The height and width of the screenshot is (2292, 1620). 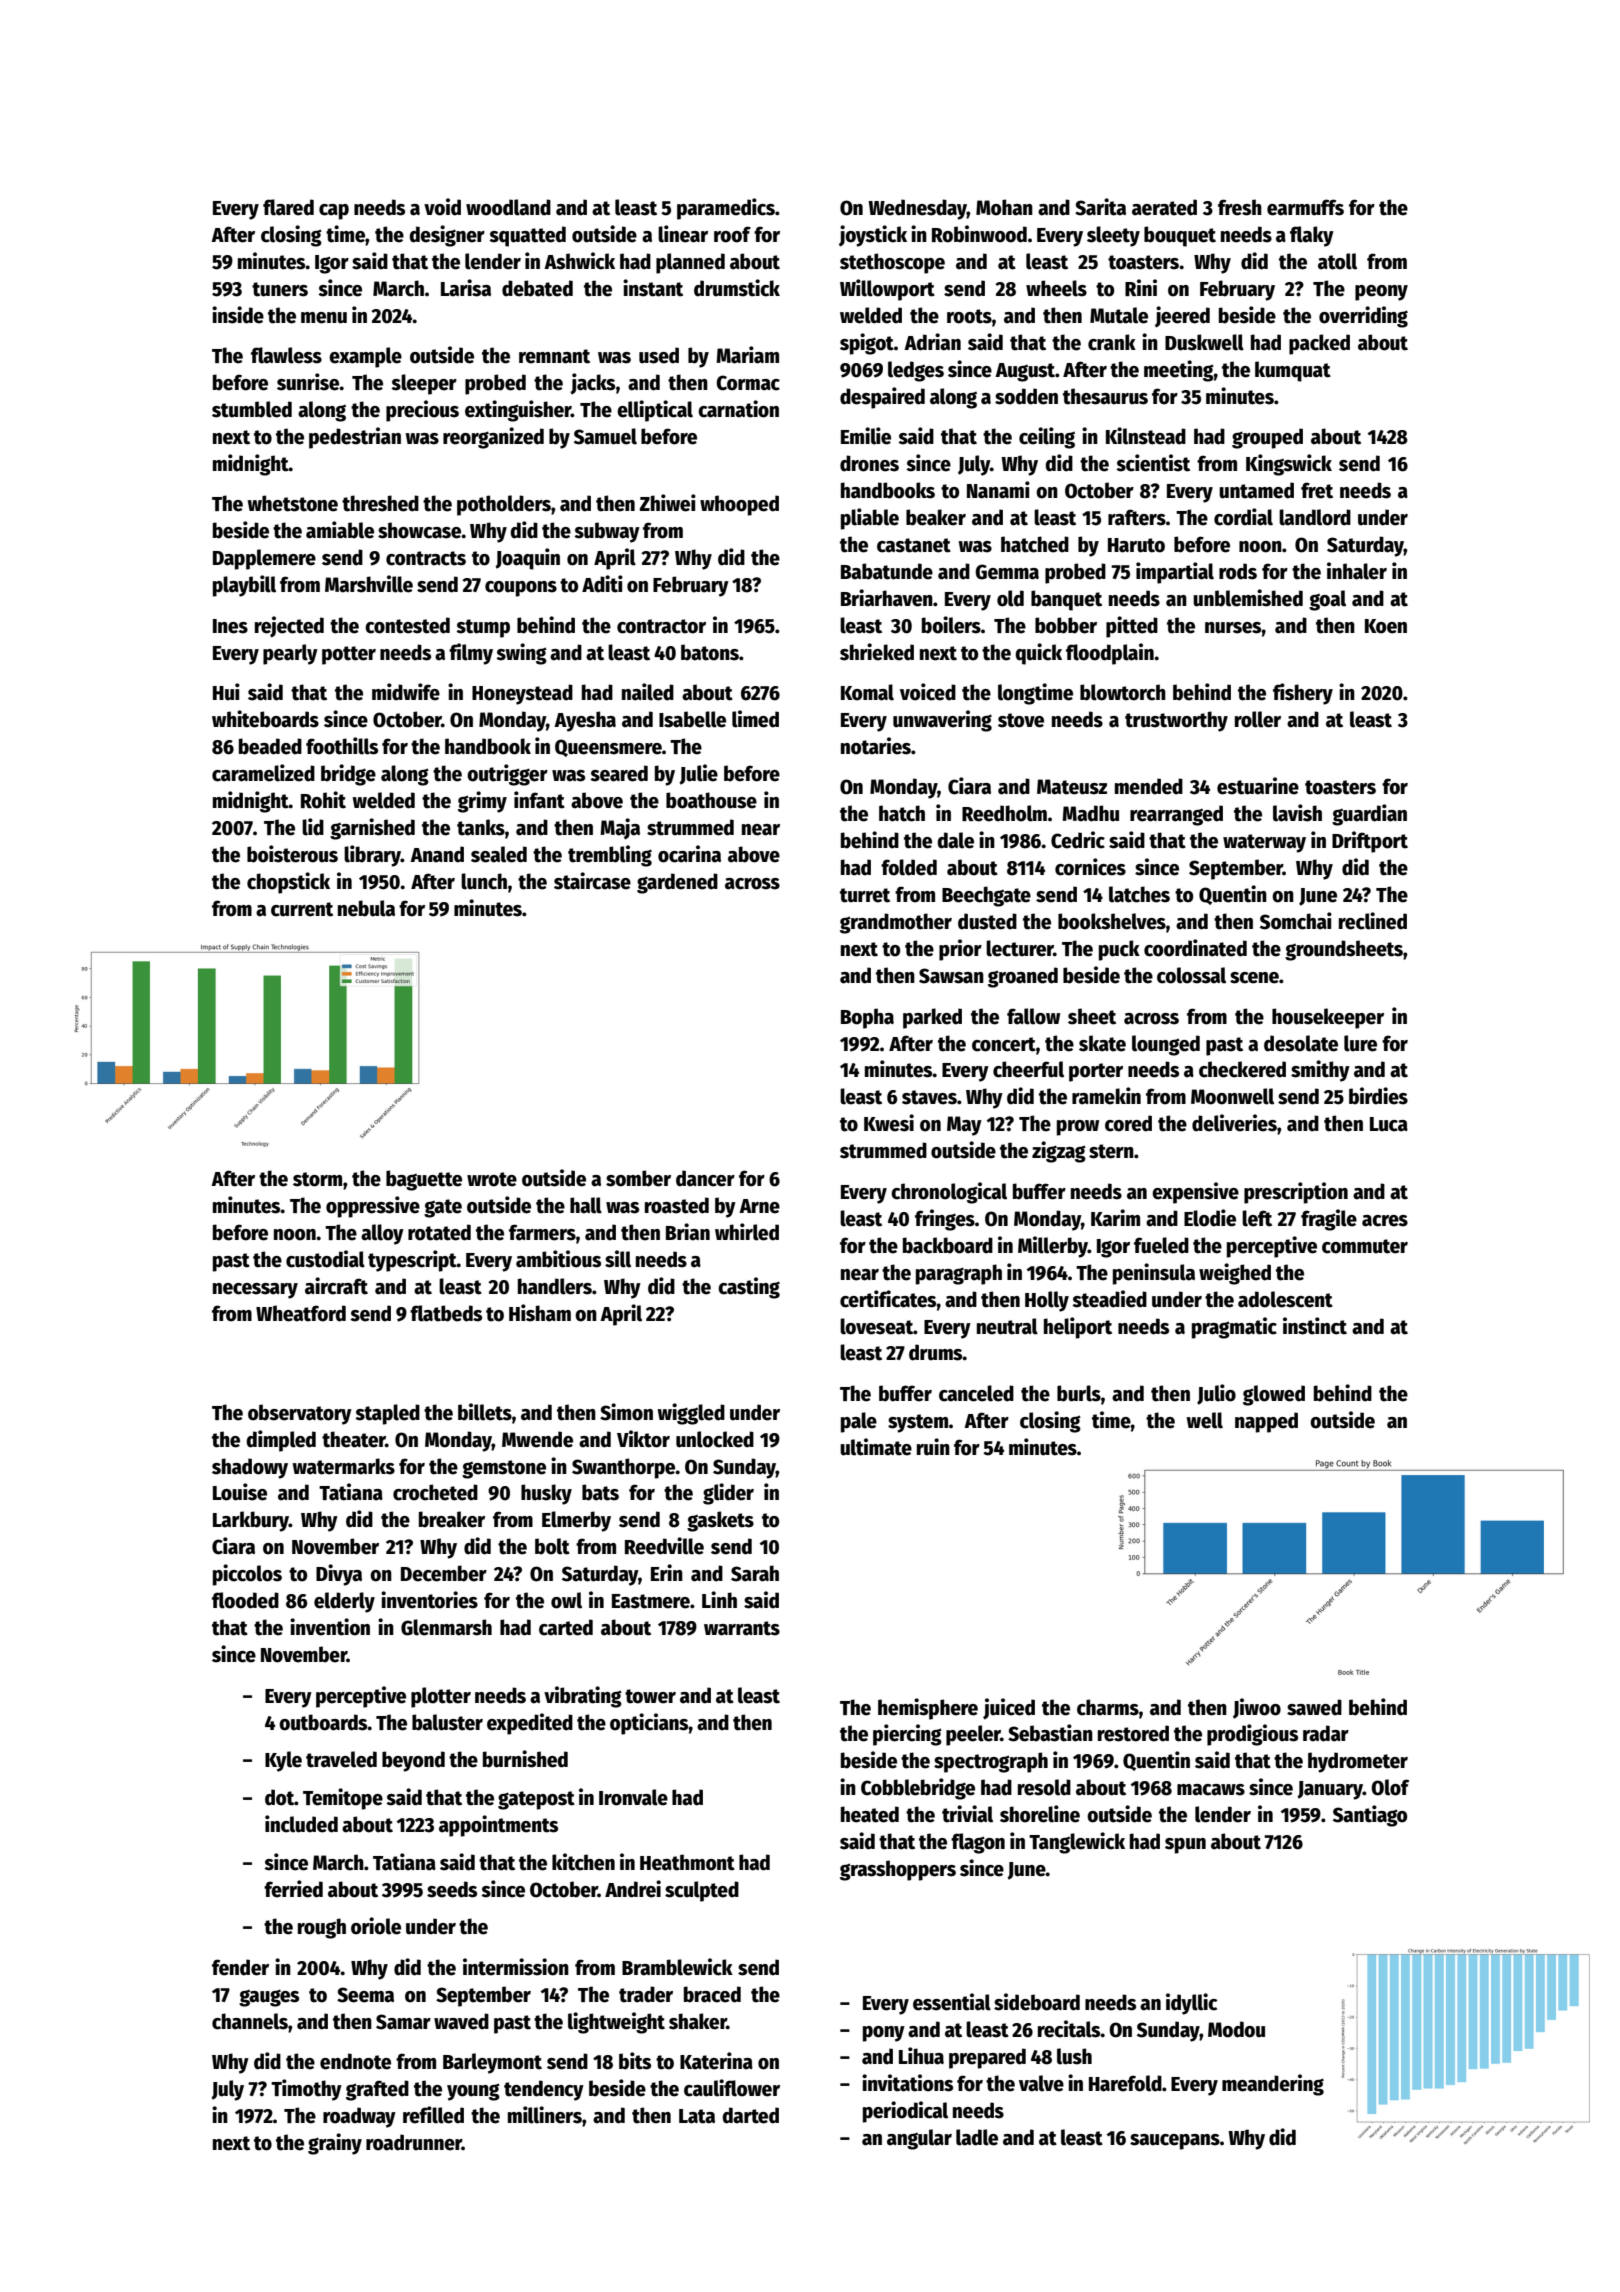 What do you see at coordinates (442, 207) in the screenshot?
I see `void` at bounding box center [442, 207].
